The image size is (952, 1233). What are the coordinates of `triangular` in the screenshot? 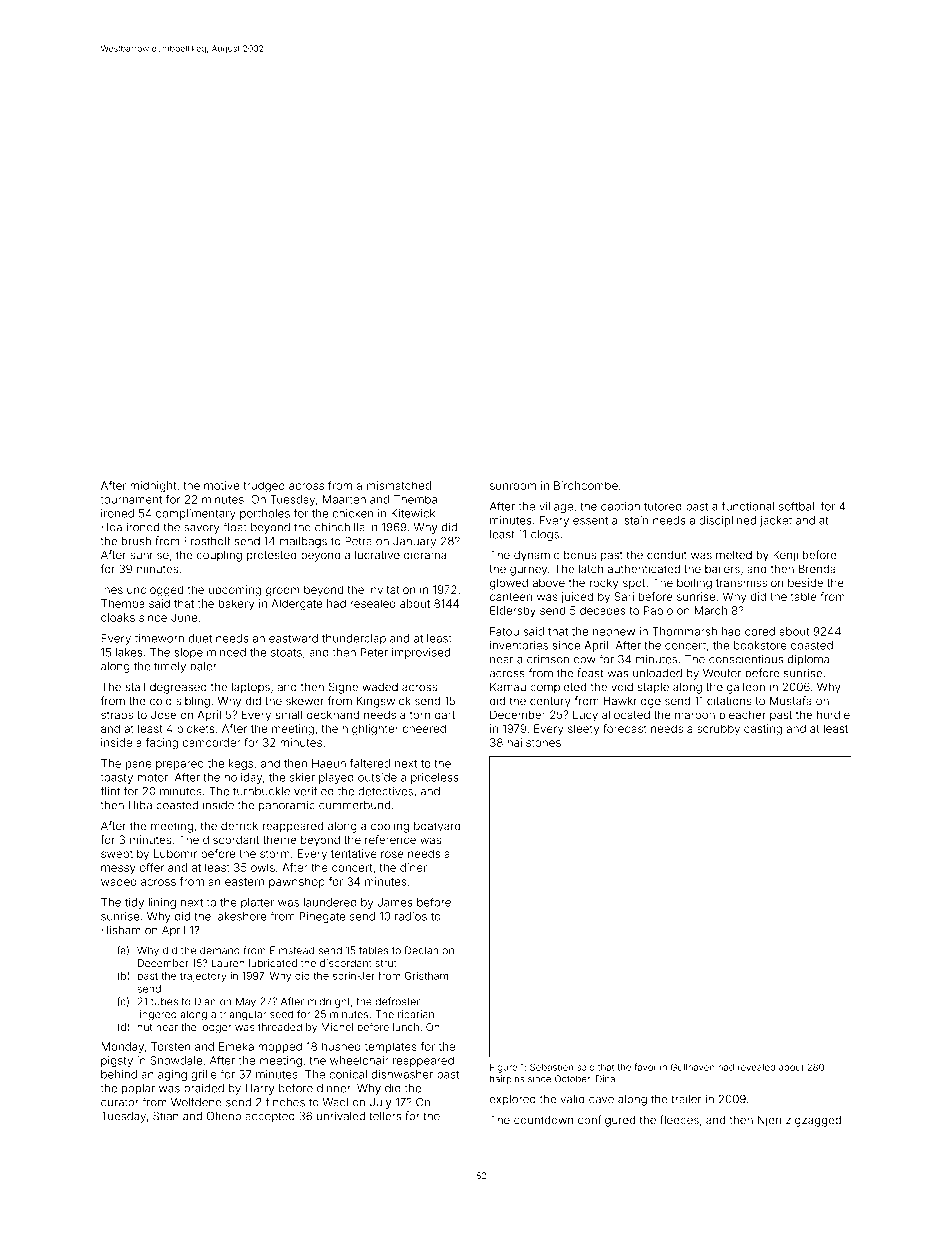 It's located at (243, 1015).
